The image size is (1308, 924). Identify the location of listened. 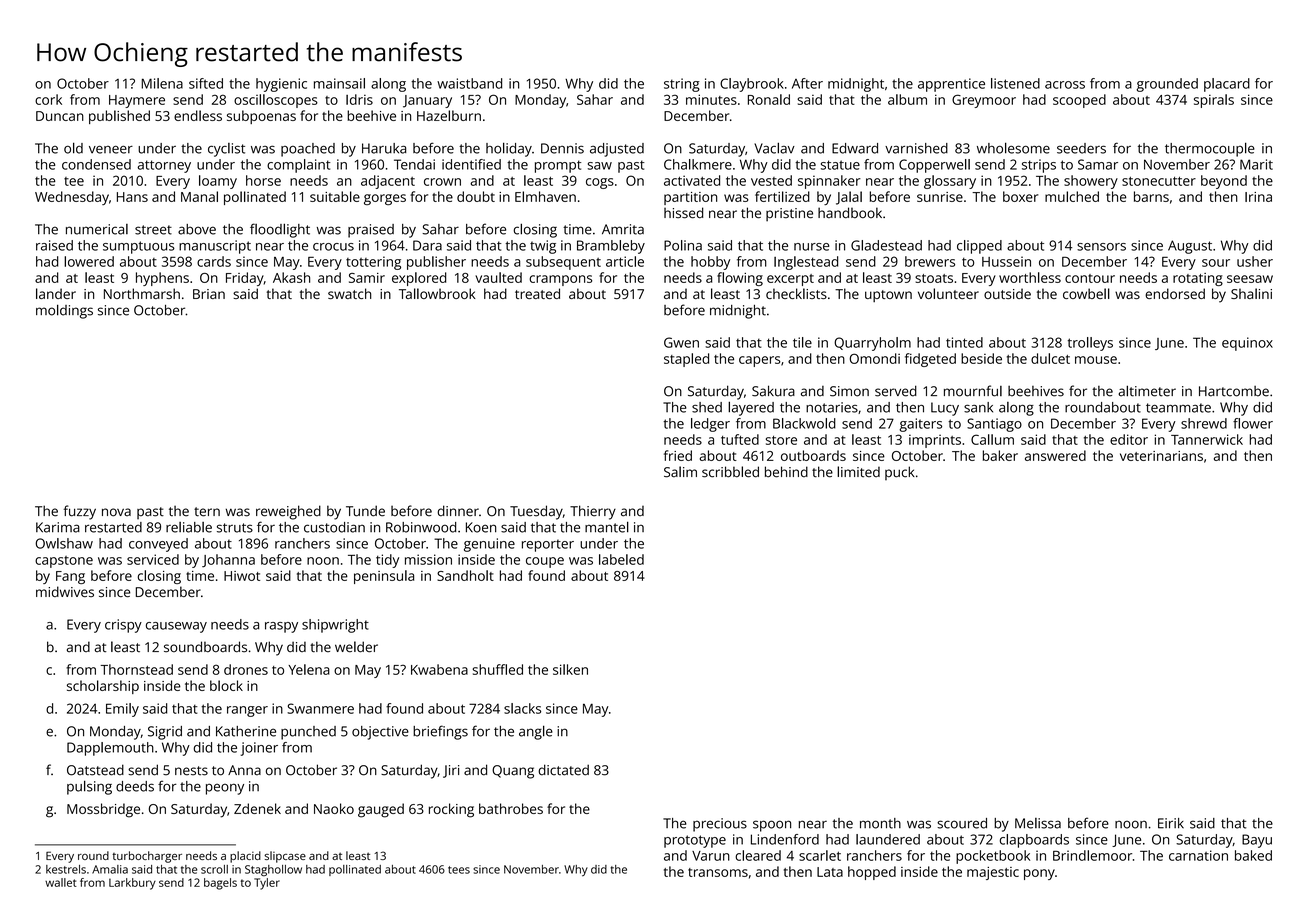
(1015, 83).
